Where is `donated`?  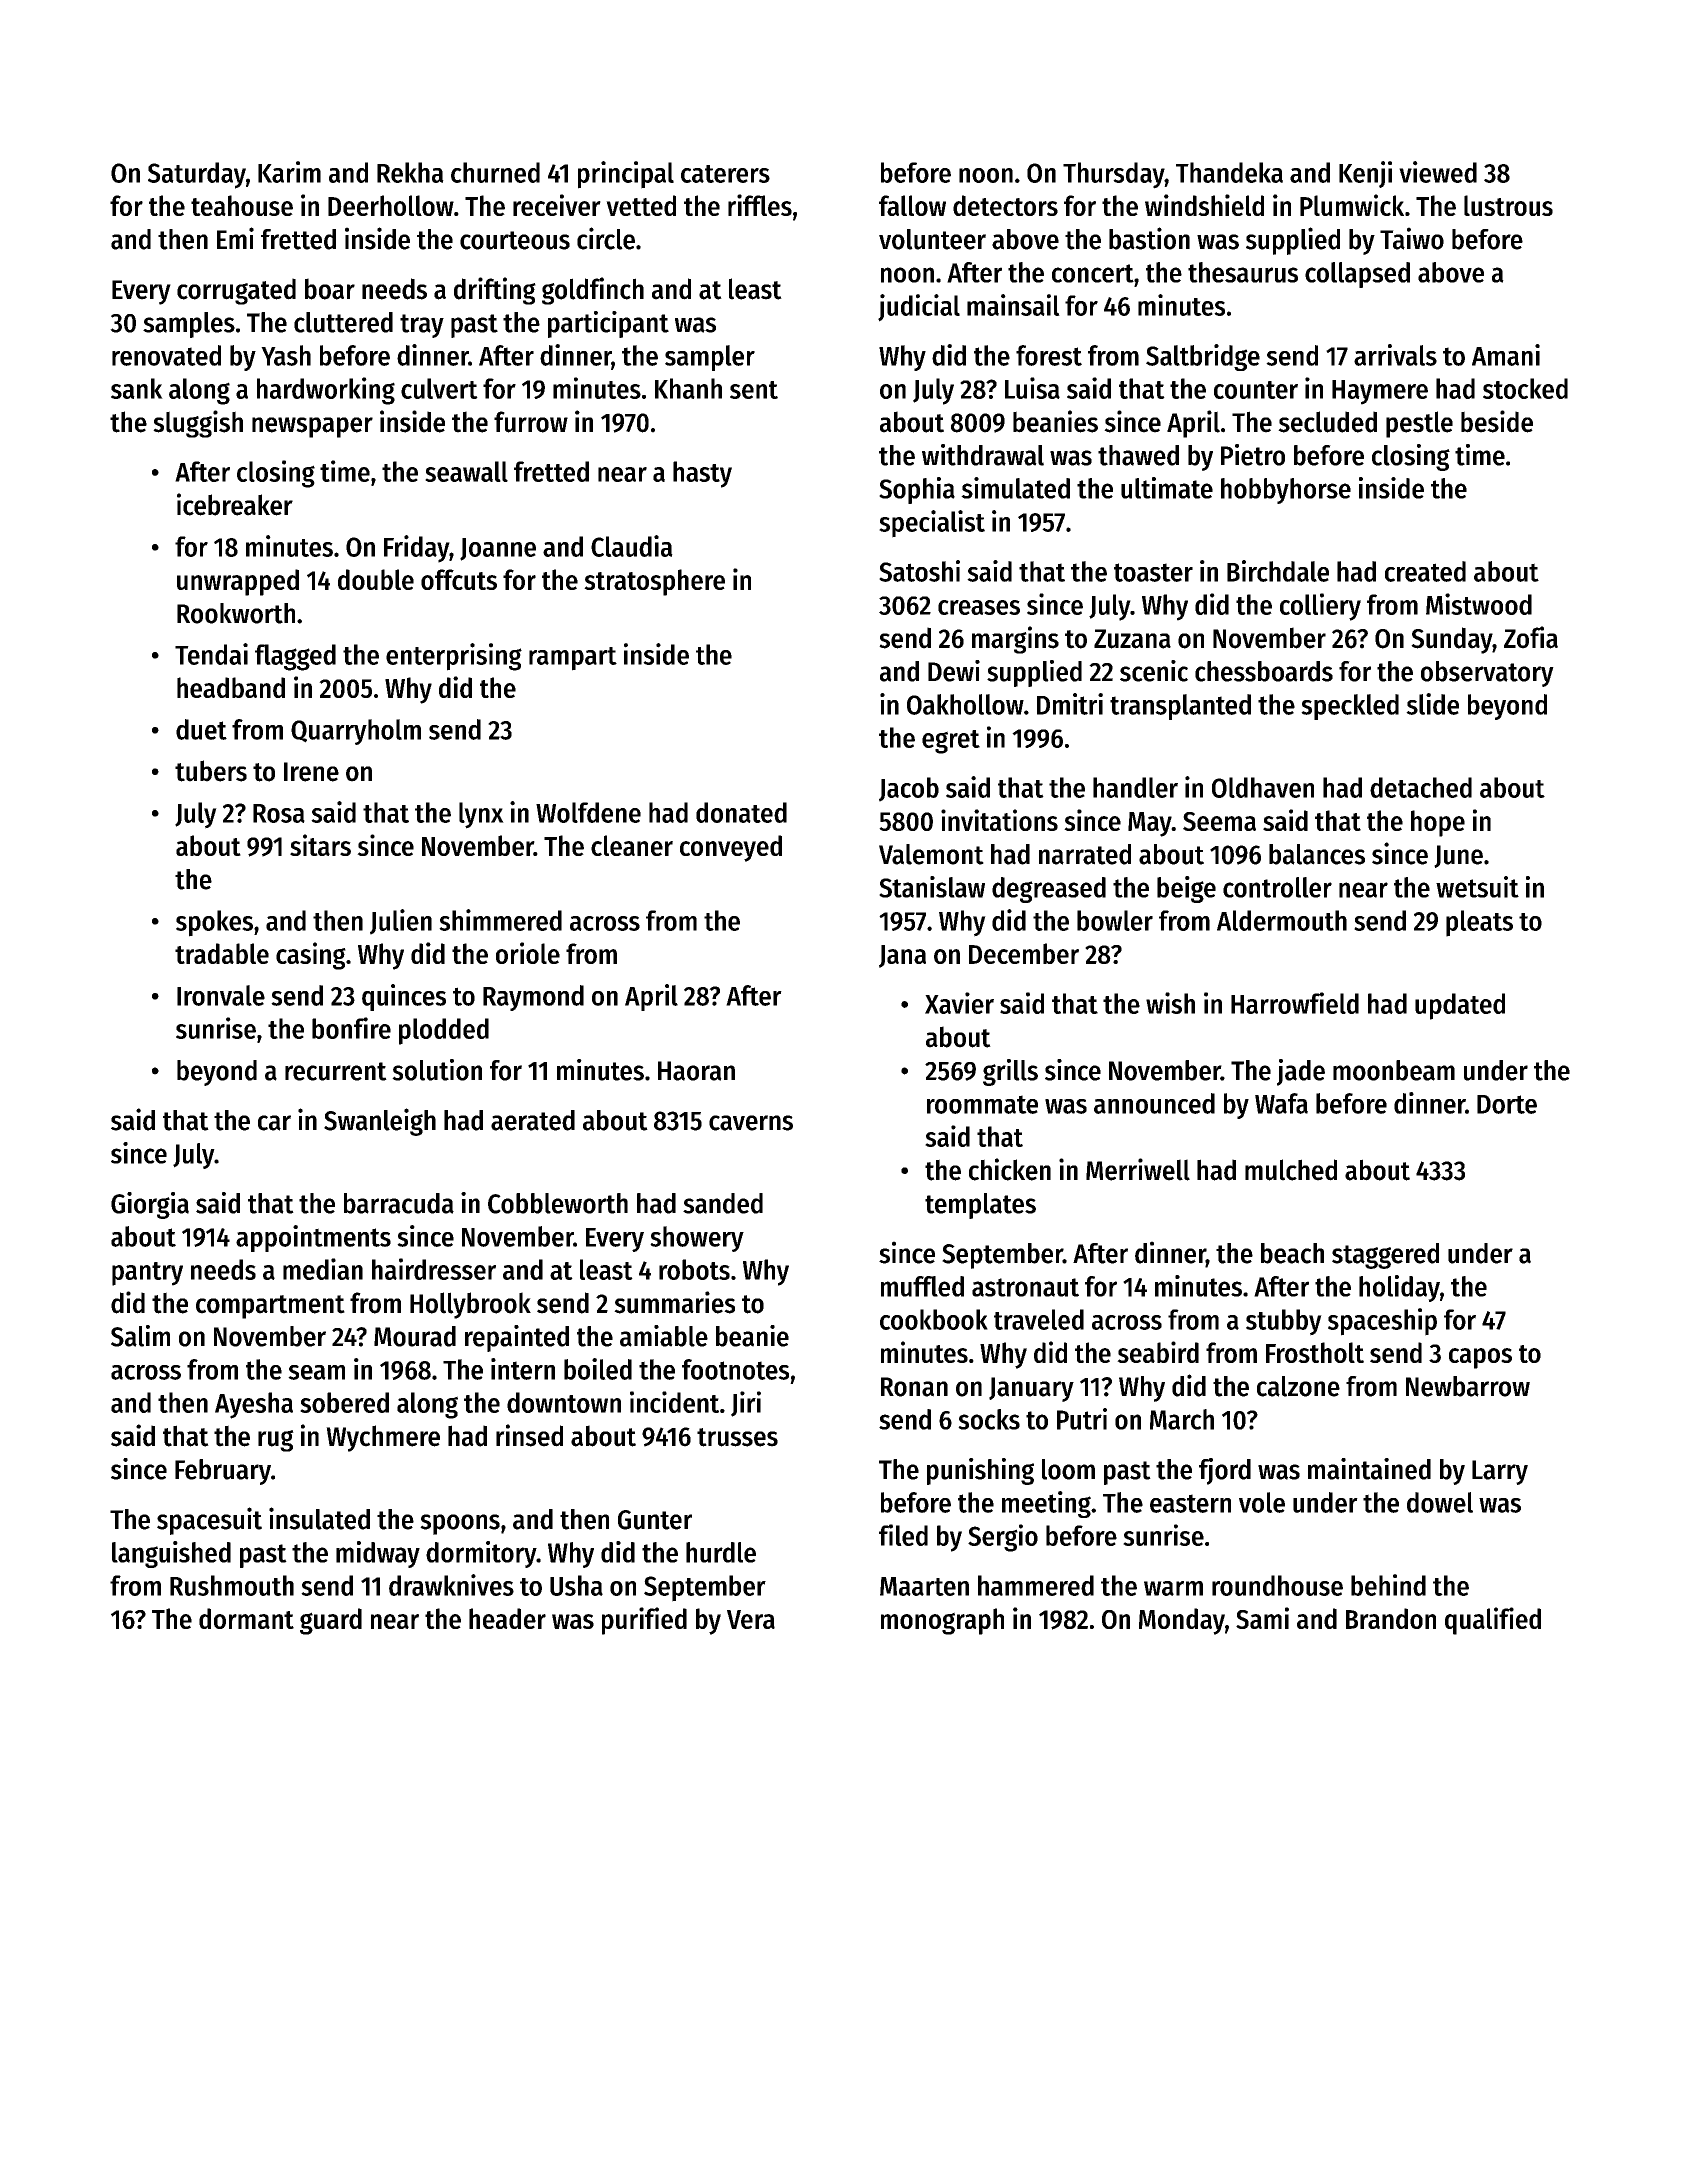 donated is located at coordinates (741, 812).
